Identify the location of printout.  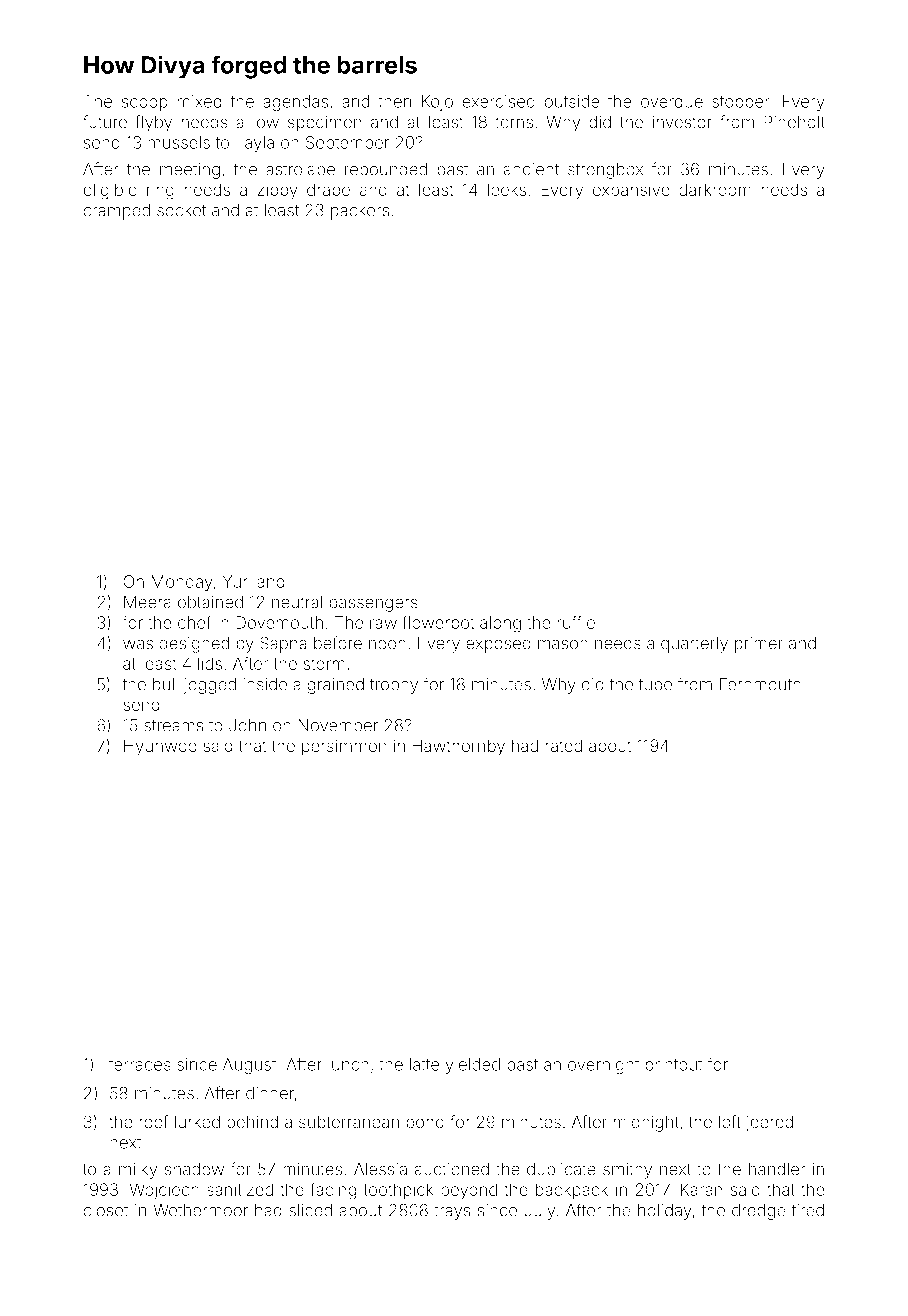
(673, 1066).
